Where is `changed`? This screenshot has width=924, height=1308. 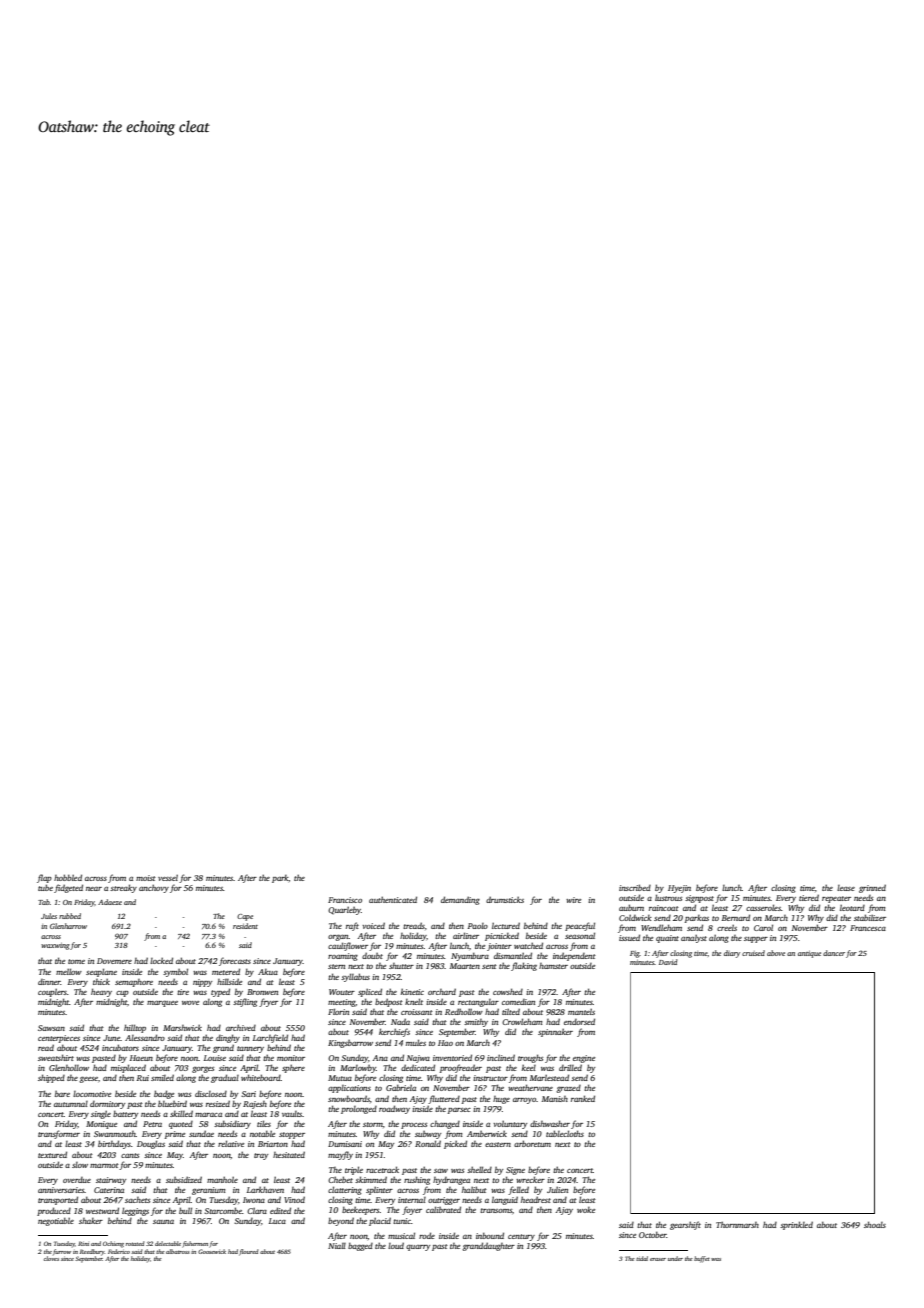
changed is located at coordinates (445, 1125).
